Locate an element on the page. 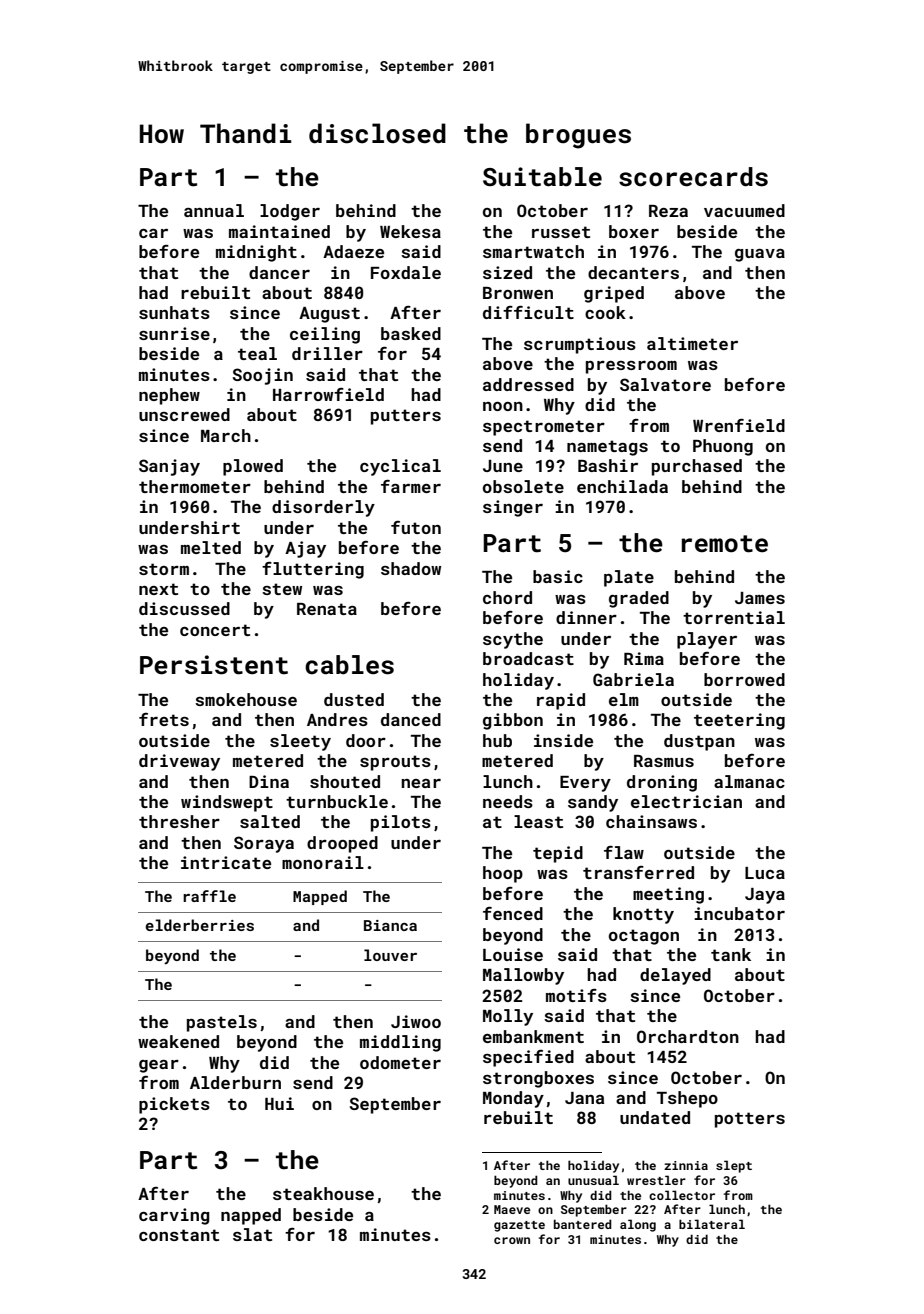 The image size is (924, 1314). Bronwen is located at coordinates (518, 293).
